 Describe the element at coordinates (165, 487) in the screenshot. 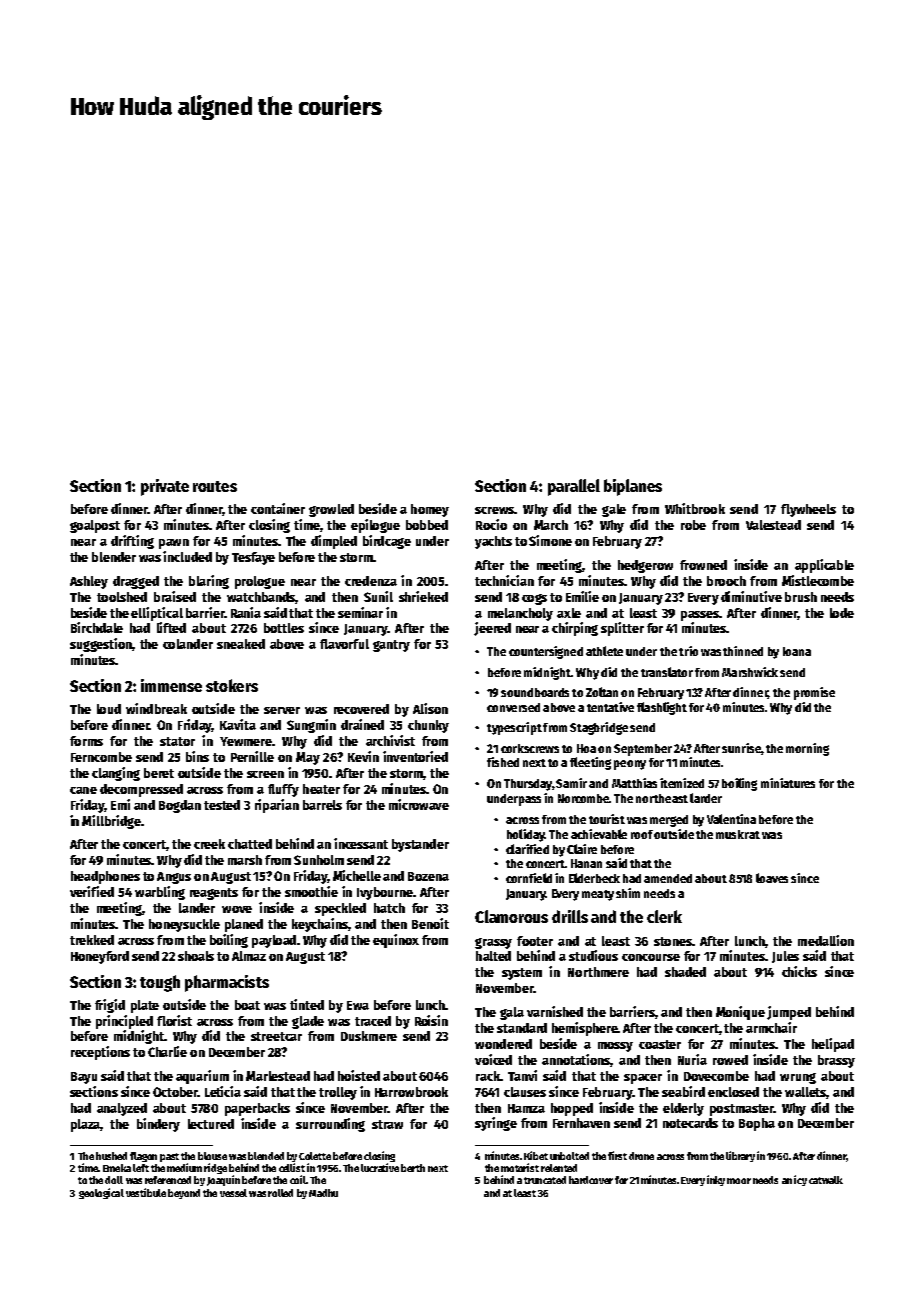

I see `private` at that location.
